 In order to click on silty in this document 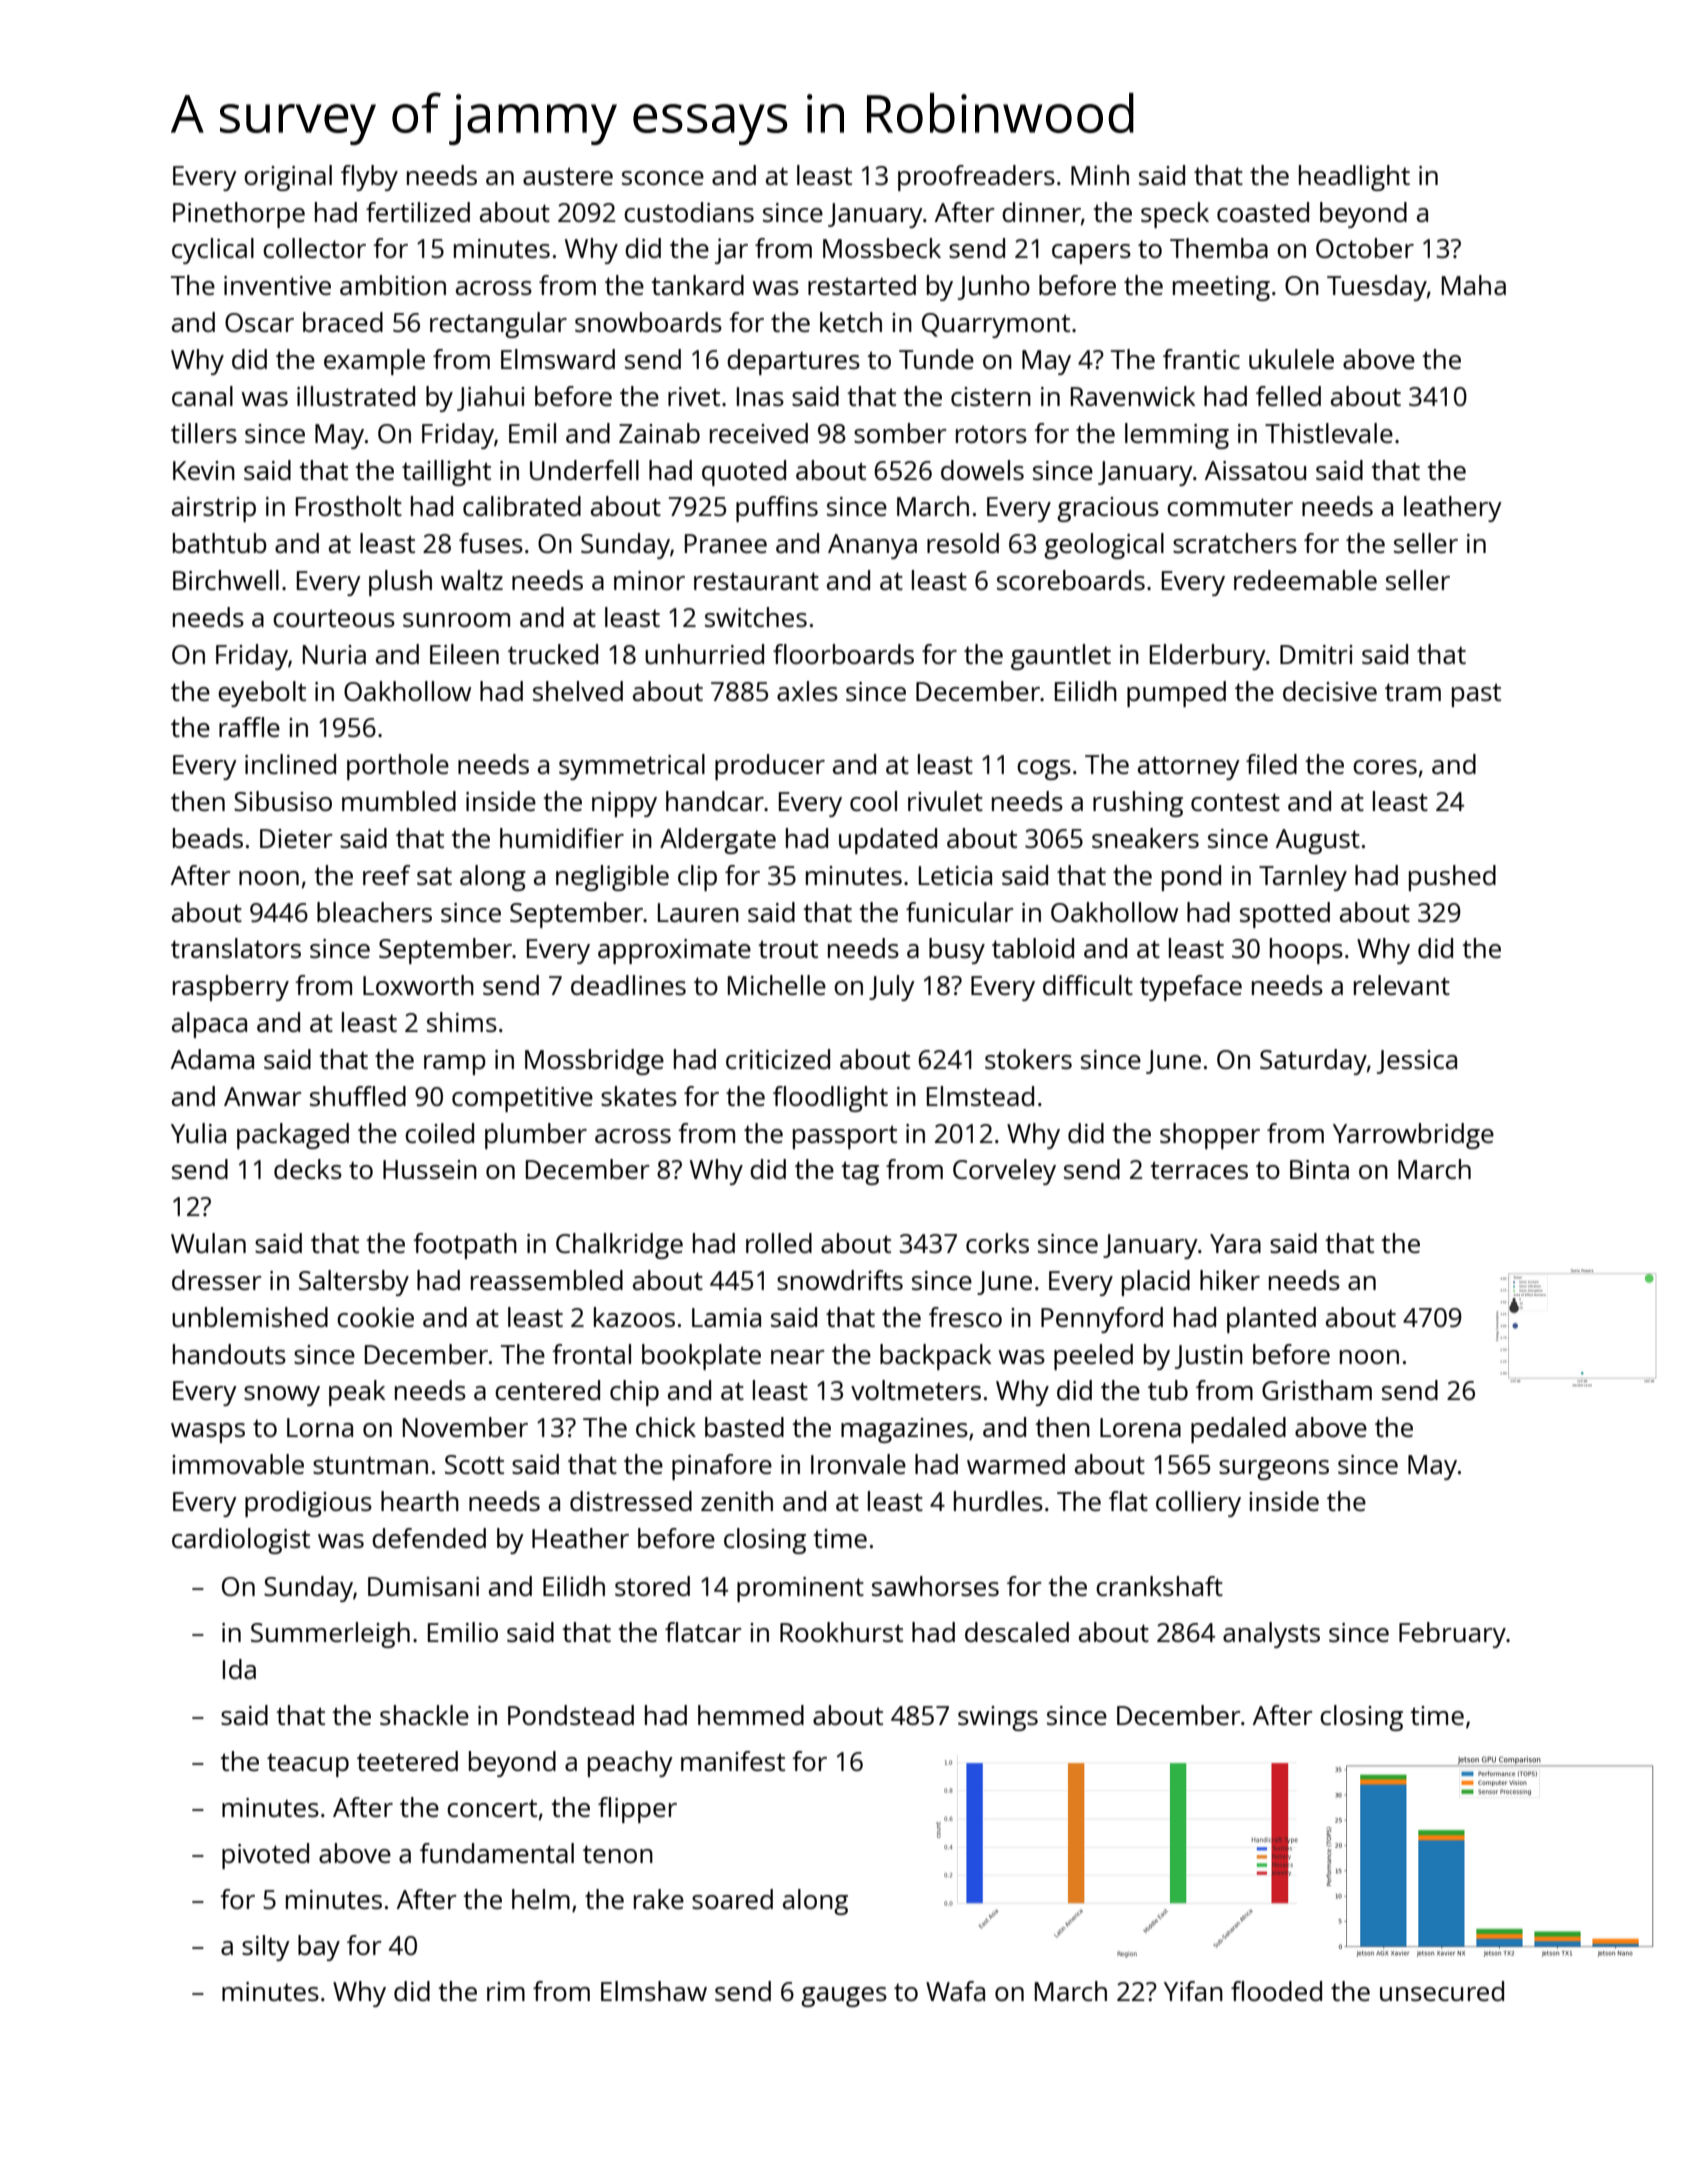, I will do `click(266, 1948)`.
